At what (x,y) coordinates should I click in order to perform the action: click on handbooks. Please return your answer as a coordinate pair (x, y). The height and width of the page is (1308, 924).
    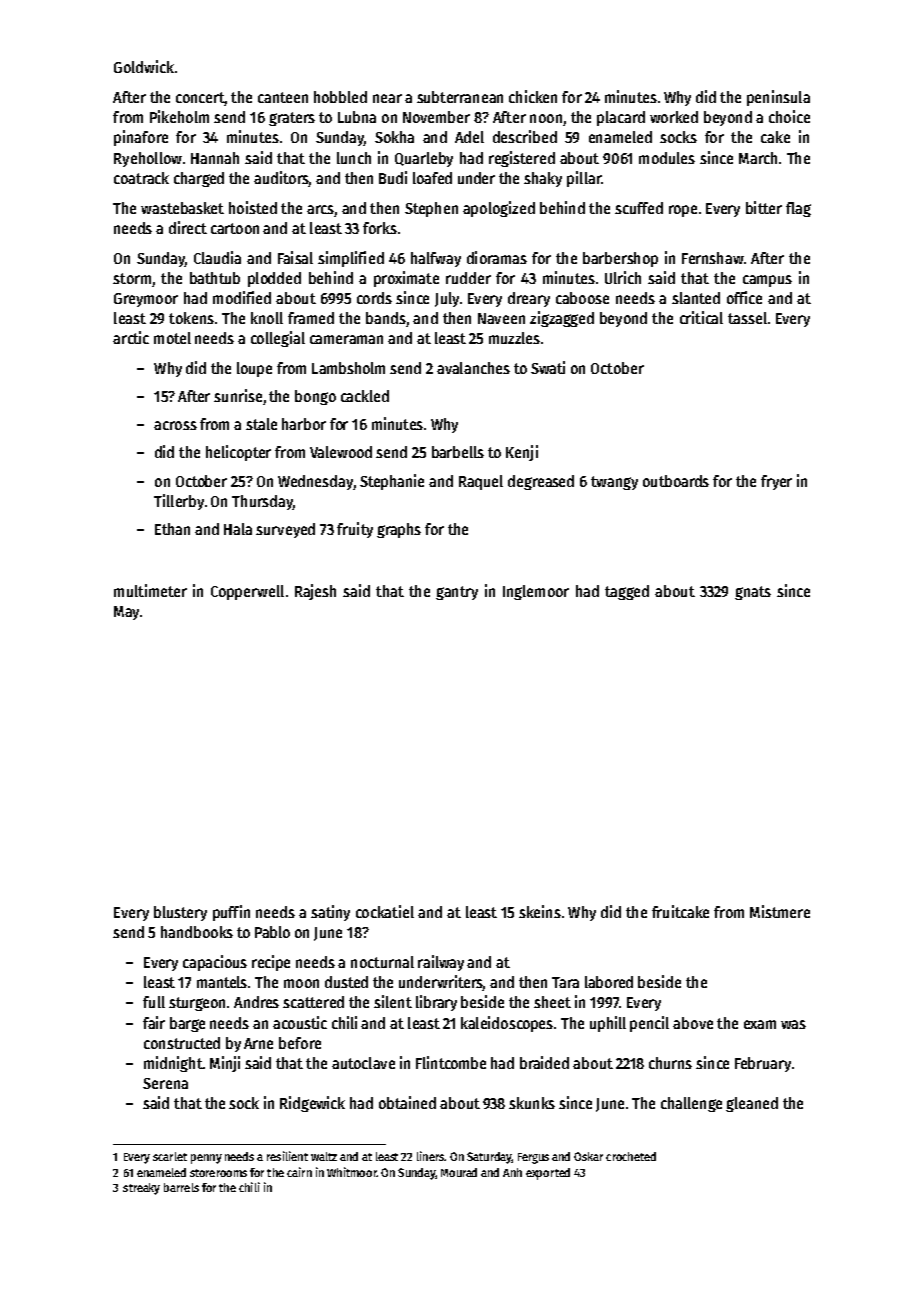
    Looking at the image, I should click on (197, 932).
